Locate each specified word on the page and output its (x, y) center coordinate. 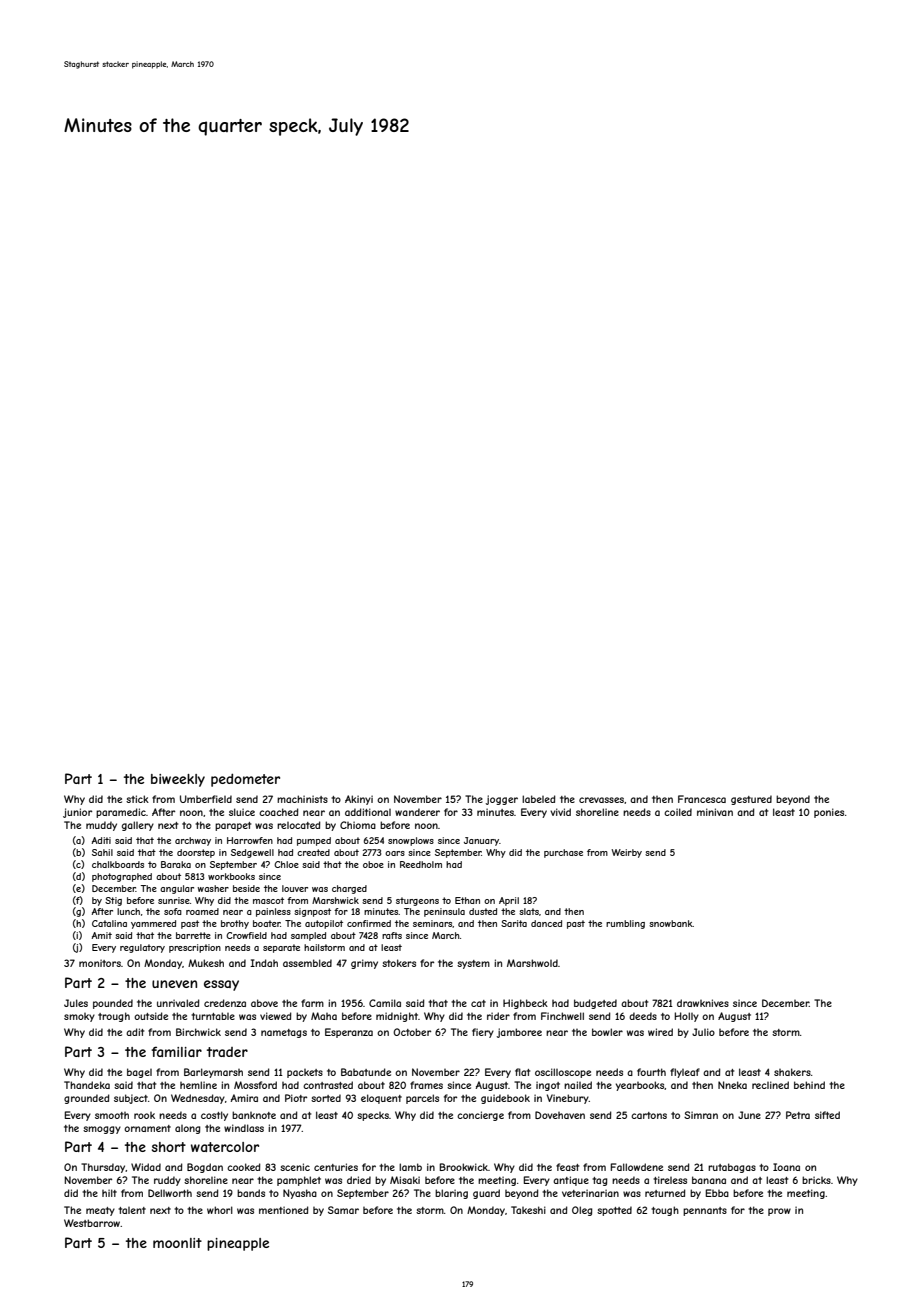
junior (77, 813)
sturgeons (417, 901)
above (264, 1003)
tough (665, 1211)
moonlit (177, 1243)
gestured (751, 800)
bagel (139, 1073)
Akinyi (359, 800)
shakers (792, 1072)
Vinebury (568, 1099)
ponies (829, 813)
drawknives (703, 1003)
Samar (343, 1210)
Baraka (176, 864)
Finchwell (562, 1016)
